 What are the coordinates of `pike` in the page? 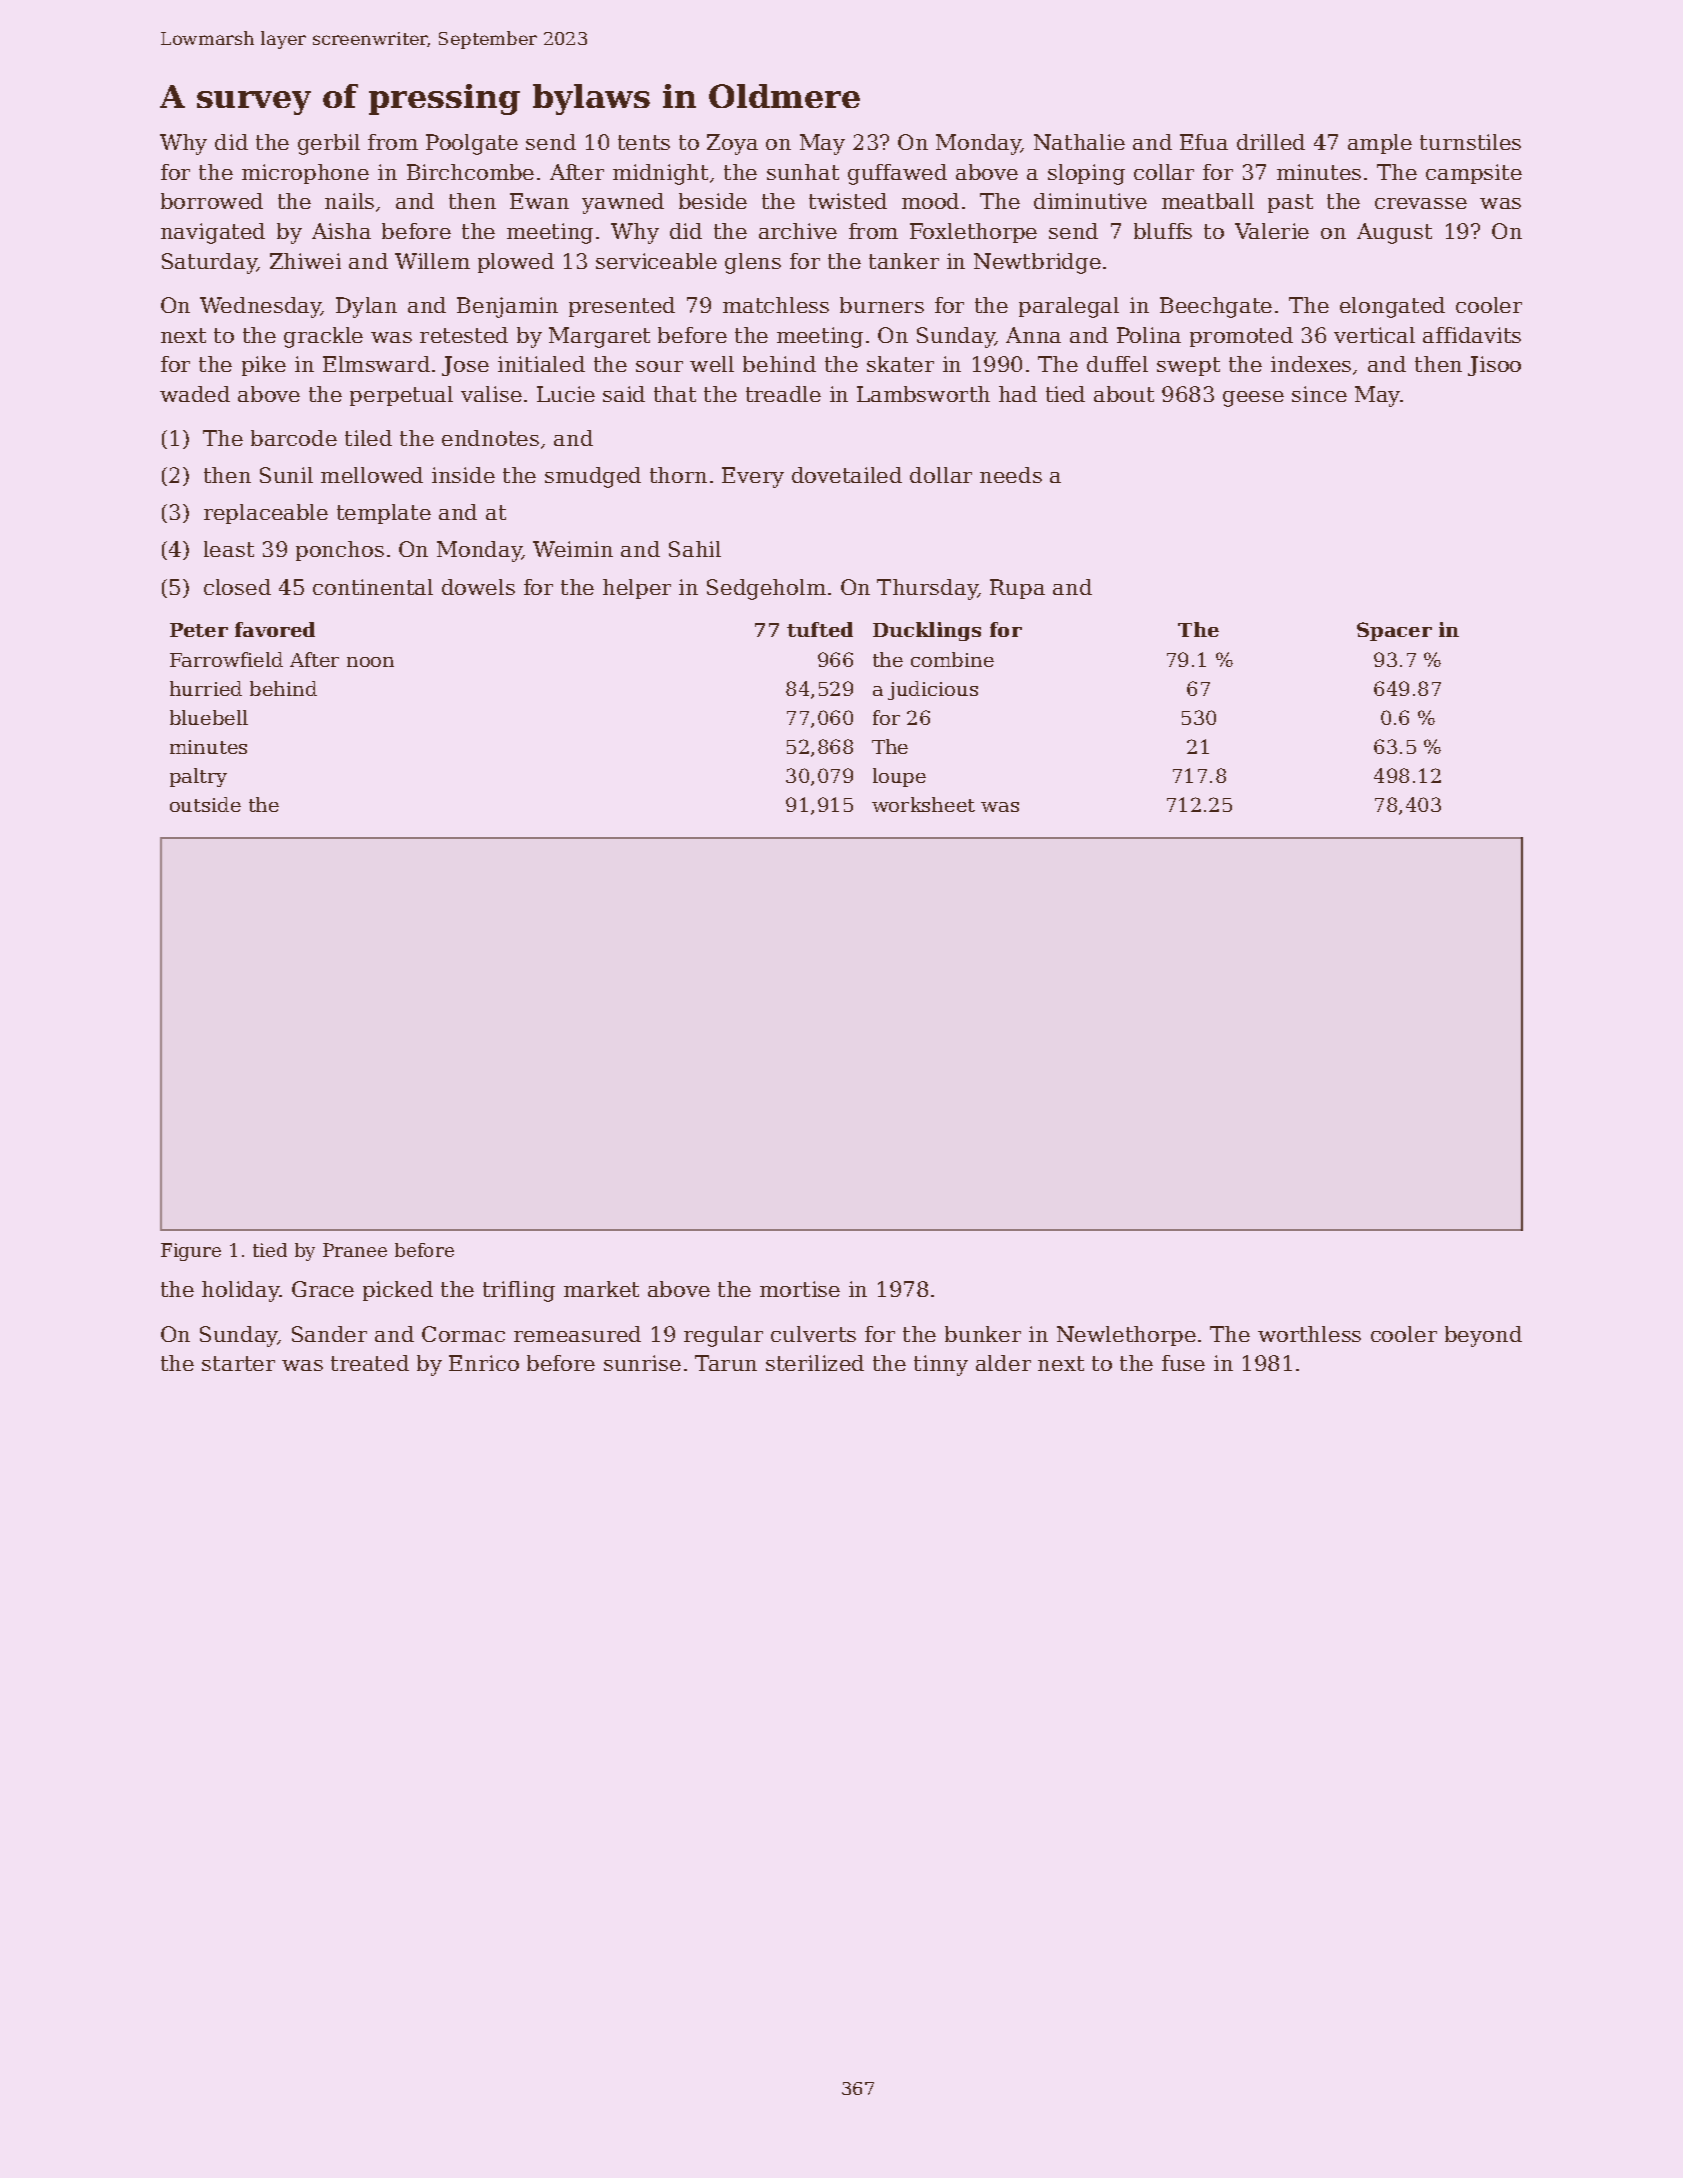 It's located at (264, 366).
